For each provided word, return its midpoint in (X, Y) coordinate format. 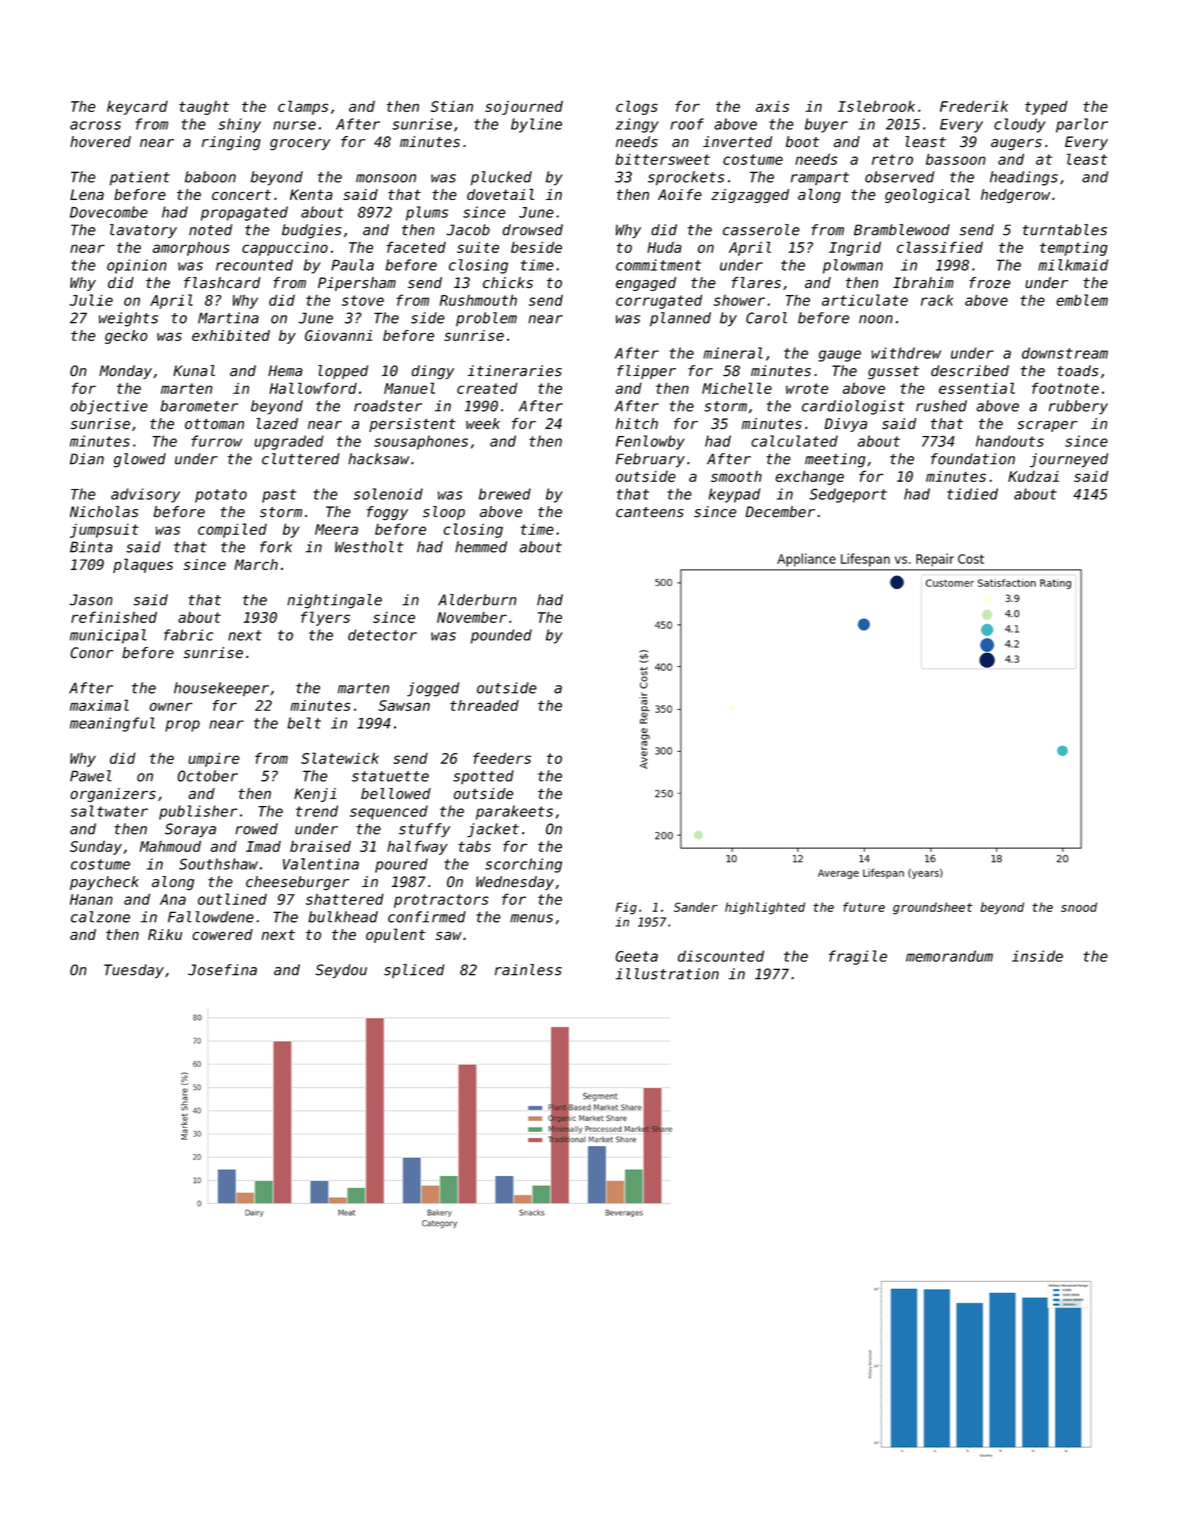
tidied (972, 494)
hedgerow (1015, 196)
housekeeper (221, 689)
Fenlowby (650, 442)
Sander (696, 907)
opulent (396, 935)
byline (536, 125)
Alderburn (477, 600)
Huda (664, 247)
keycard (137, 108)
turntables (1065, 230)
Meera (336, 529)
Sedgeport (848, 495)
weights (128, 319)
